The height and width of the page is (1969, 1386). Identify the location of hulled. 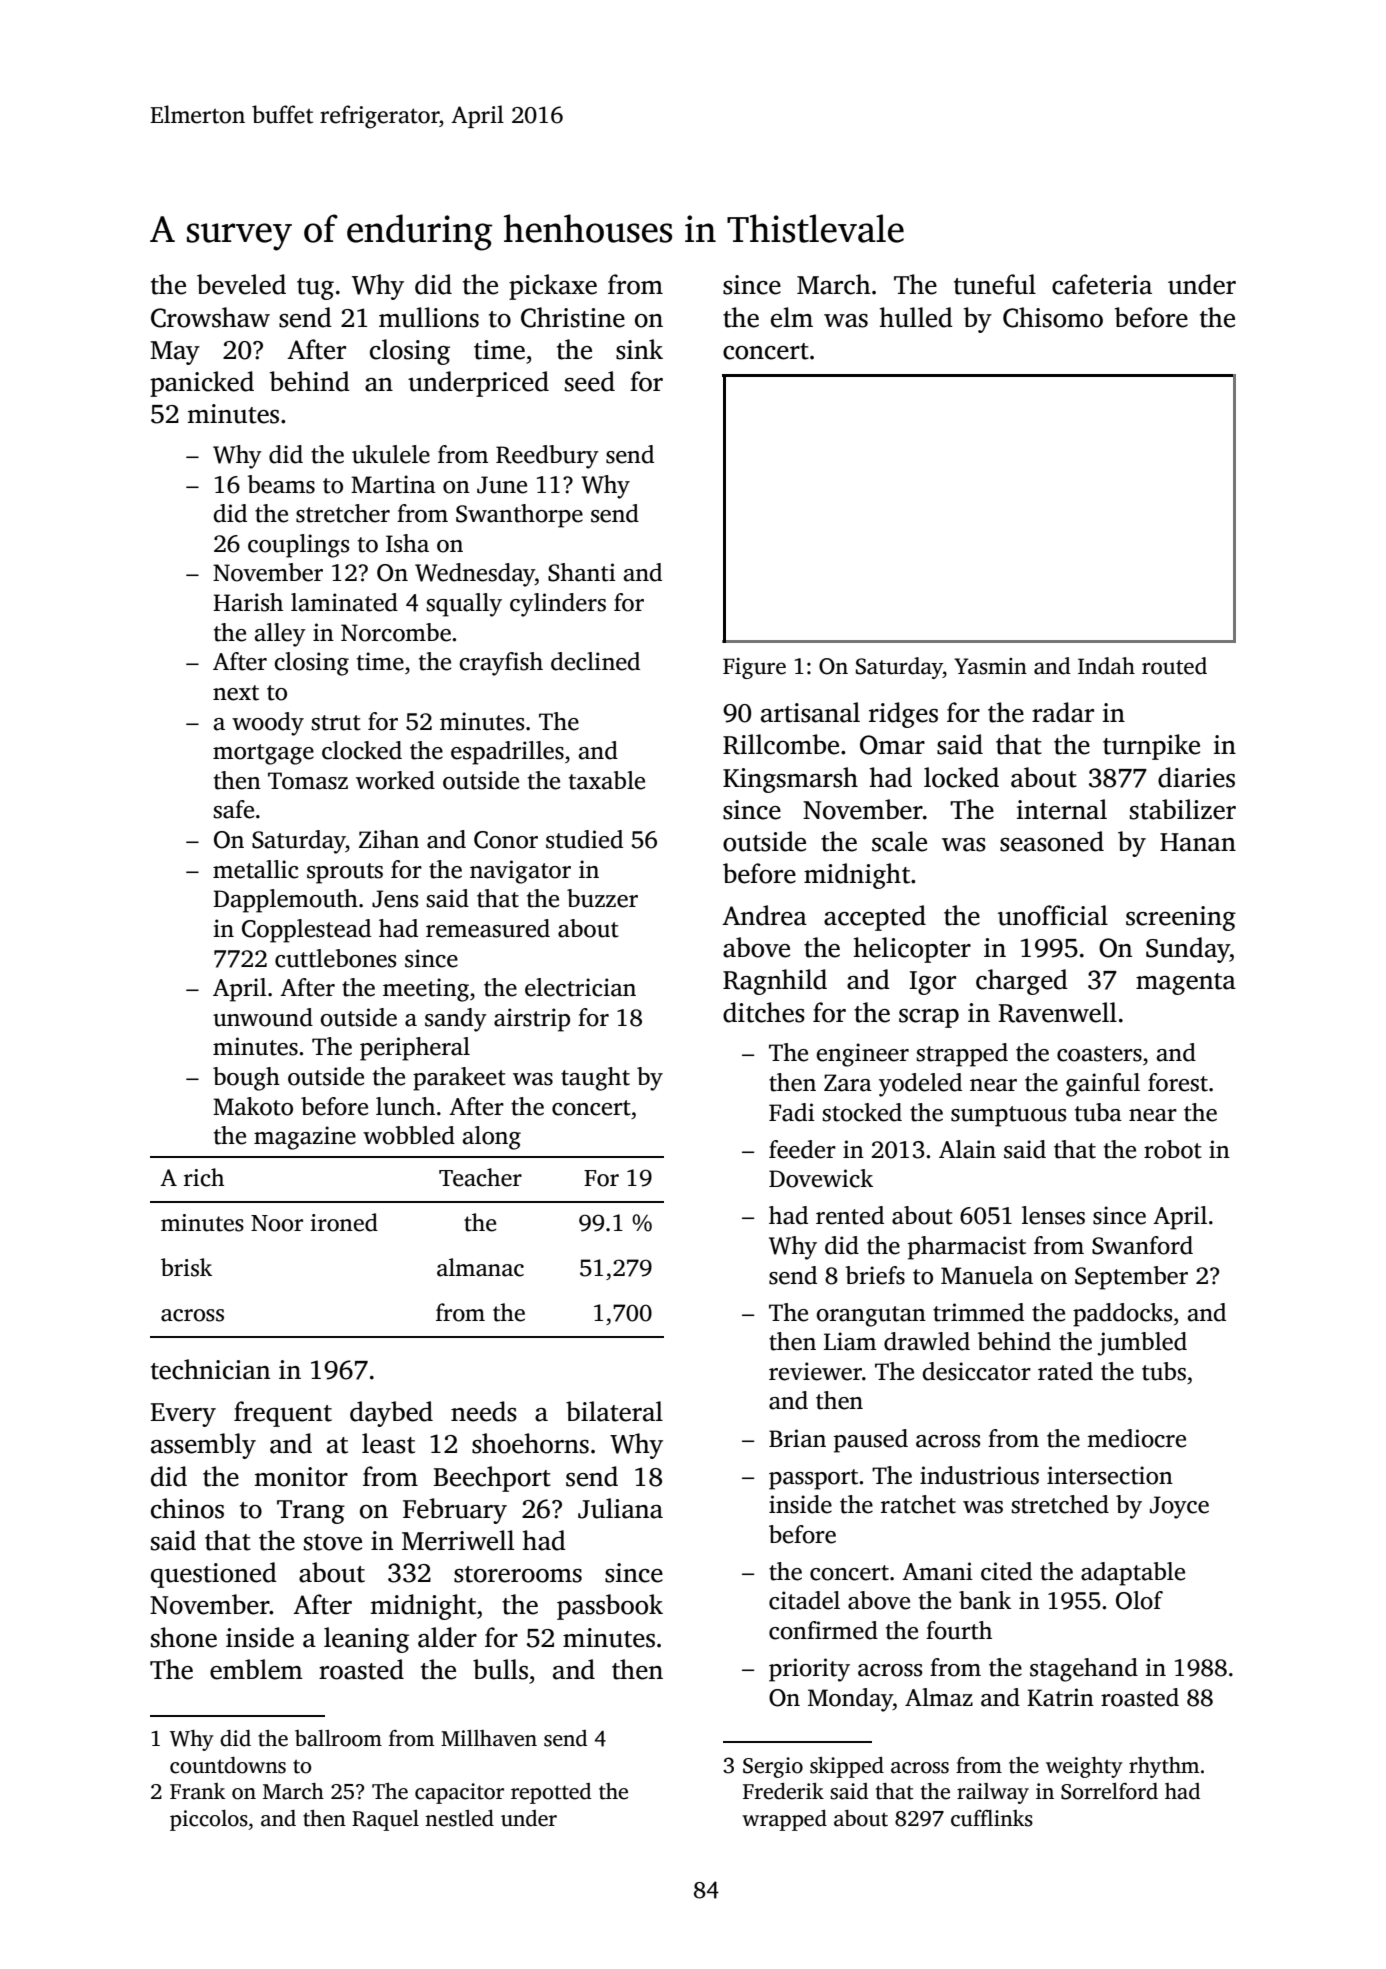
(916, 317).
